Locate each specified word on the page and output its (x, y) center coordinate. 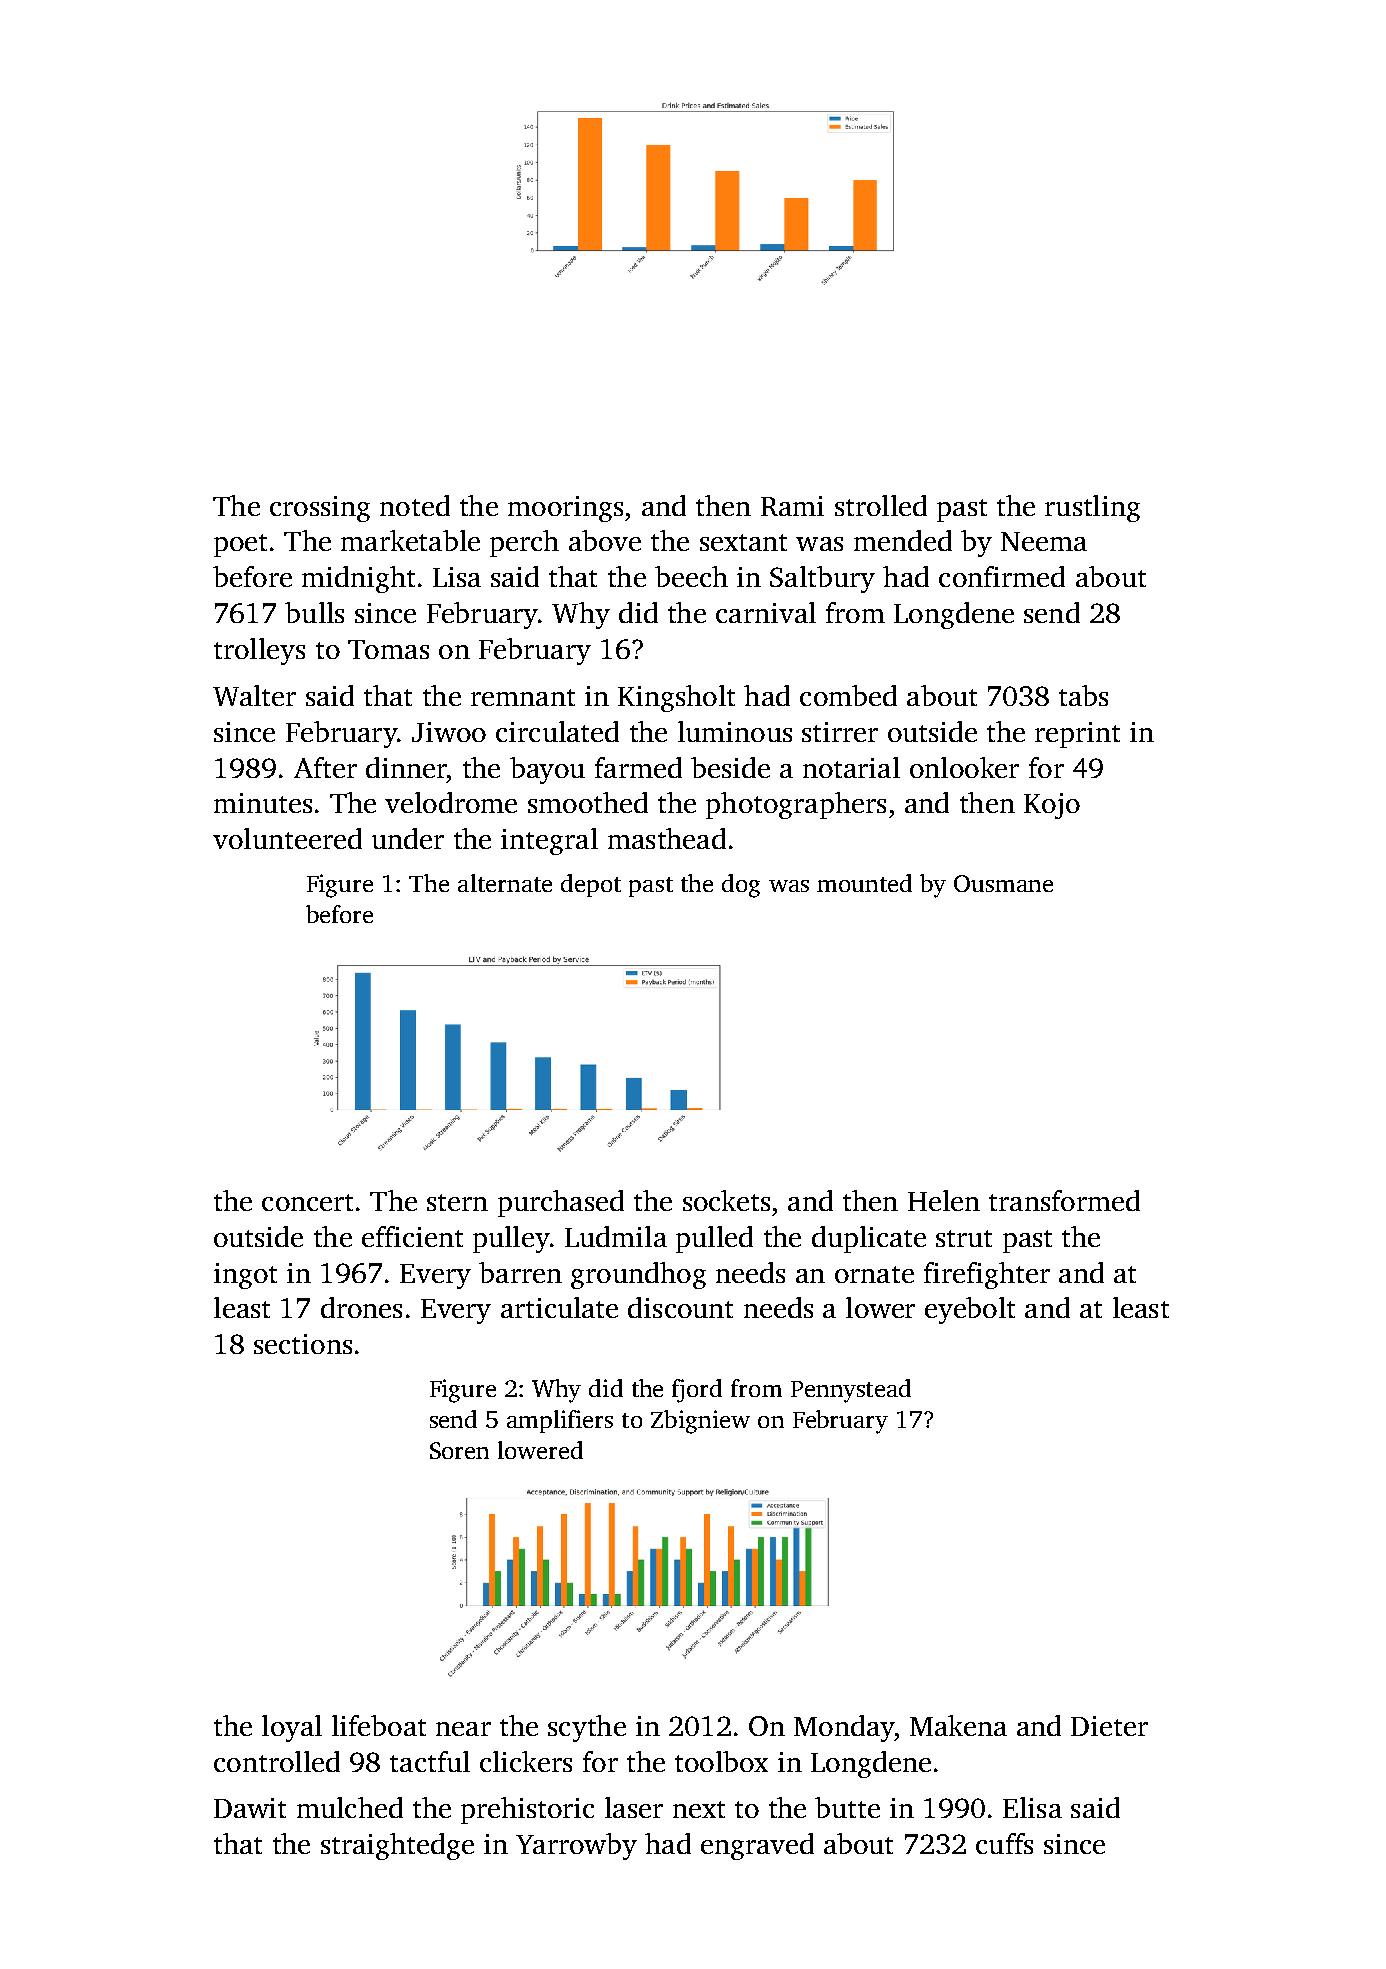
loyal (292, 1728)
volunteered (287, 838)
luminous (735, 731)
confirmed (1002, 576)
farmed (638, 767)
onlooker (964, 767)
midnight (358, 579)
